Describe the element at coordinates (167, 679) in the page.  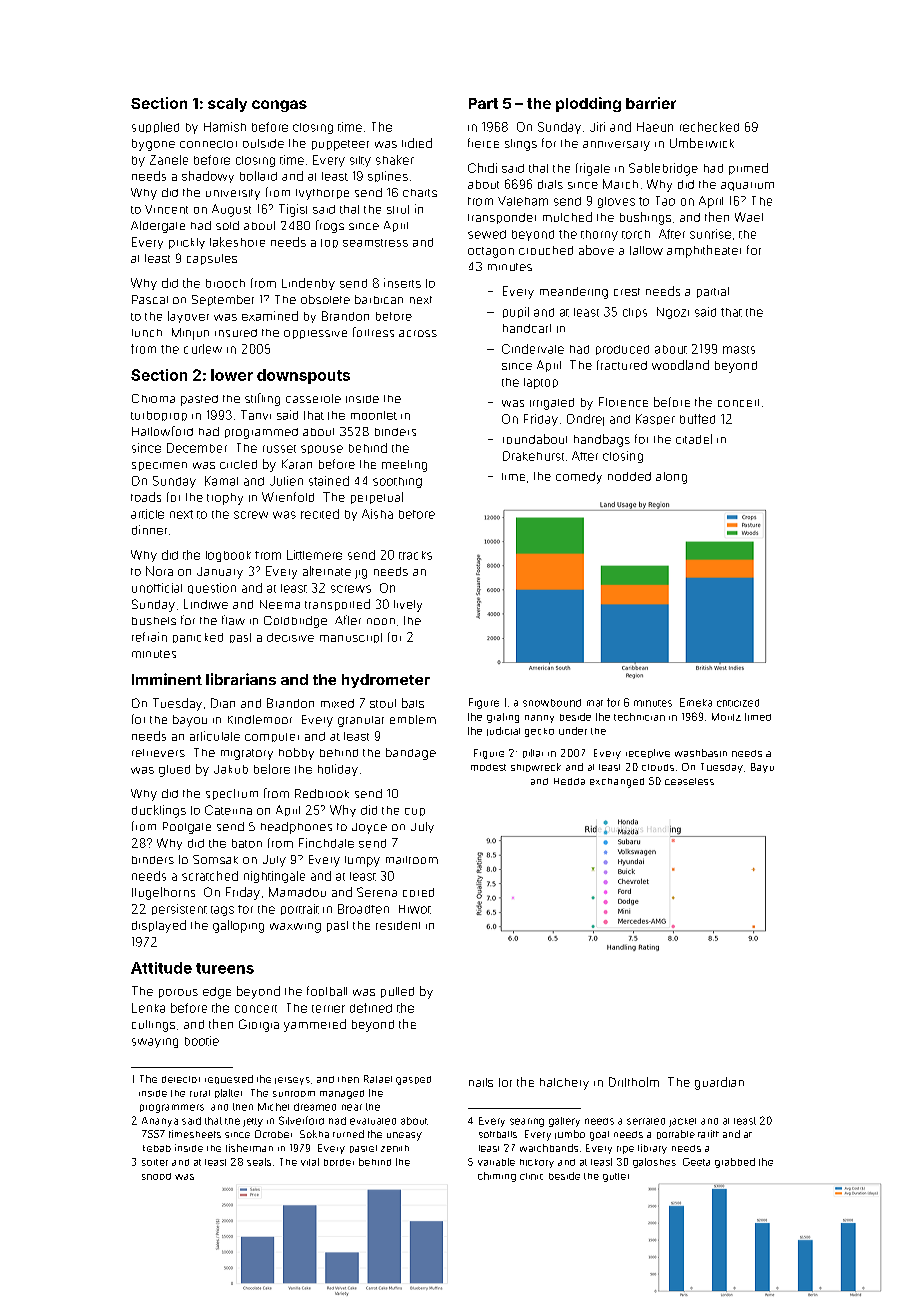
I see `Imminent` at that location.
